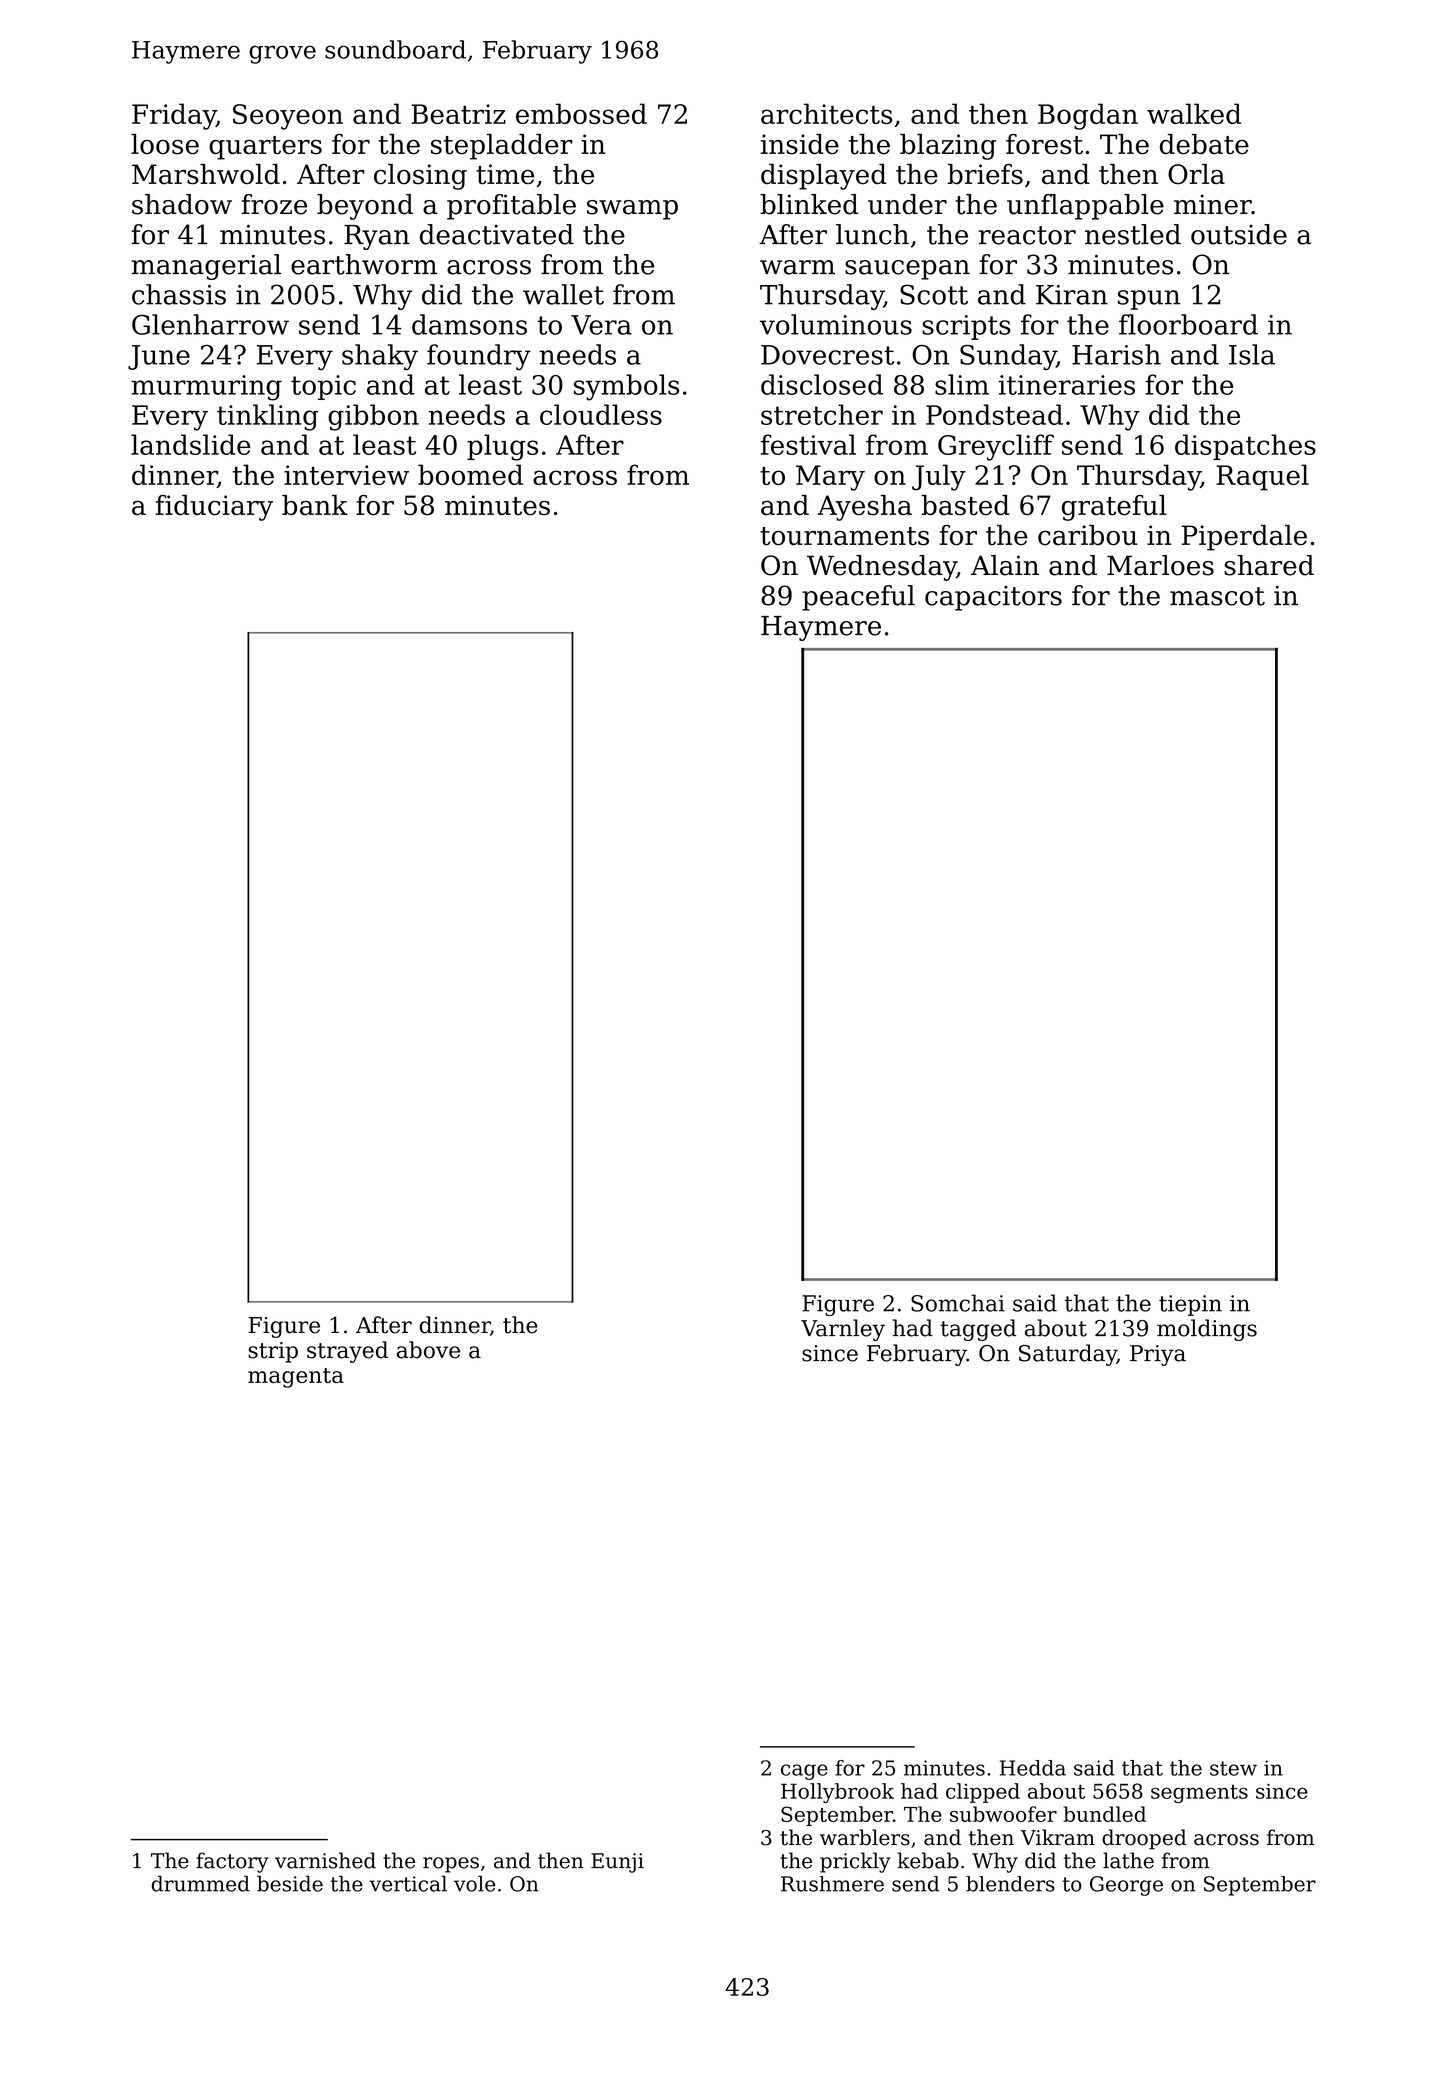 The image size is (1450, 2100). I want to click on Saturday, so click(1068, 1355).
